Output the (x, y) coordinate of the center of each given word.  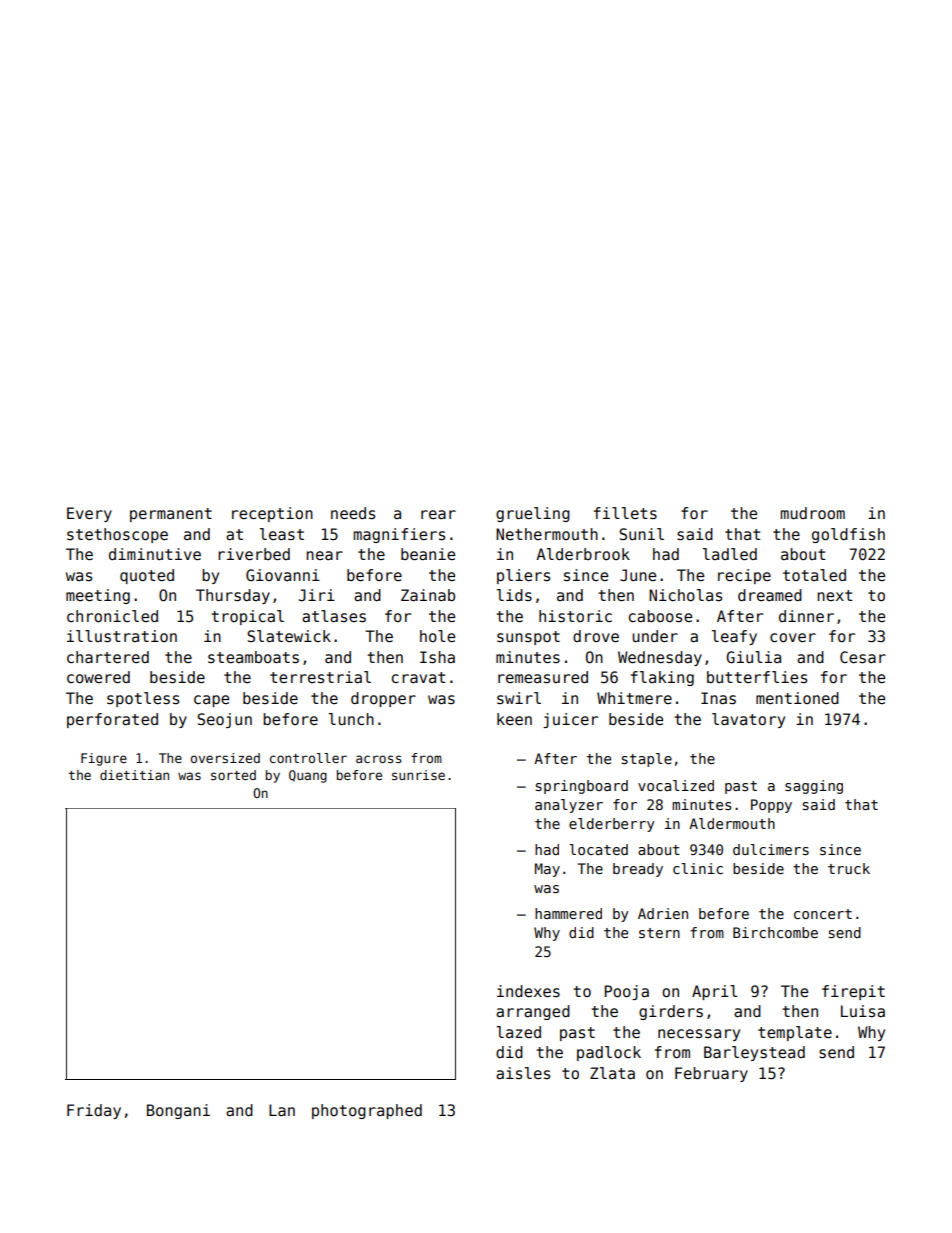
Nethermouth (547, 534)
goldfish (848, 535)
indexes (528, 991)
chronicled (112, 616)
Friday (94, 1111)
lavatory (748, 720)
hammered (568, 913)
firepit (853, 992)
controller (308, 758)
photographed (367, 1111)
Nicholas (685, 595)
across (379, 759)
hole (437, 636)
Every (89, 514)
